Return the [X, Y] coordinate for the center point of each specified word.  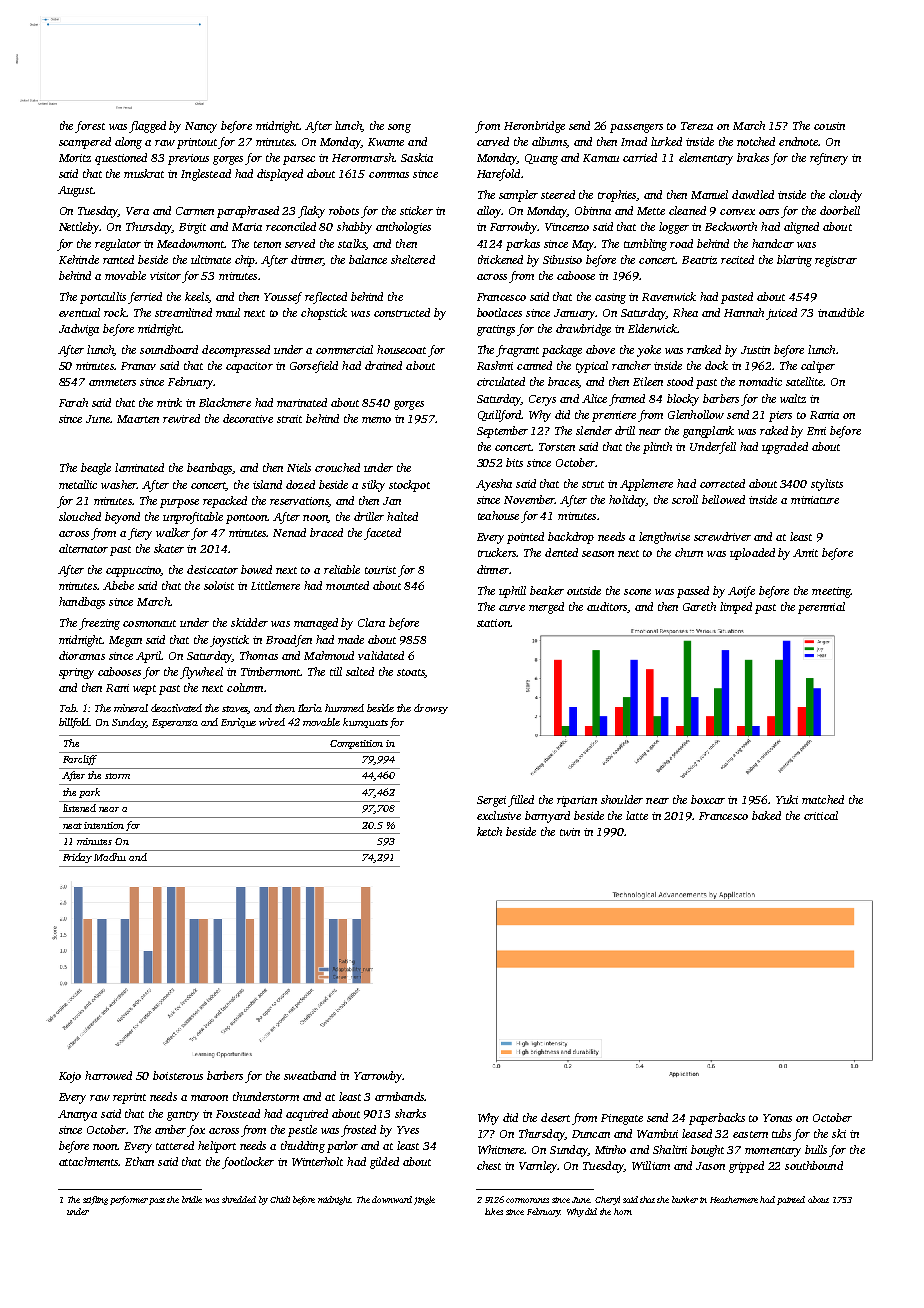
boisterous [178, 1075]
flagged [147, 127]
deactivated [176, 708]
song [399, 128]
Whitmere [501, 1149]
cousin [829, 126]
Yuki [787, 799]
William [651, 1165]
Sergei [491, 801]
